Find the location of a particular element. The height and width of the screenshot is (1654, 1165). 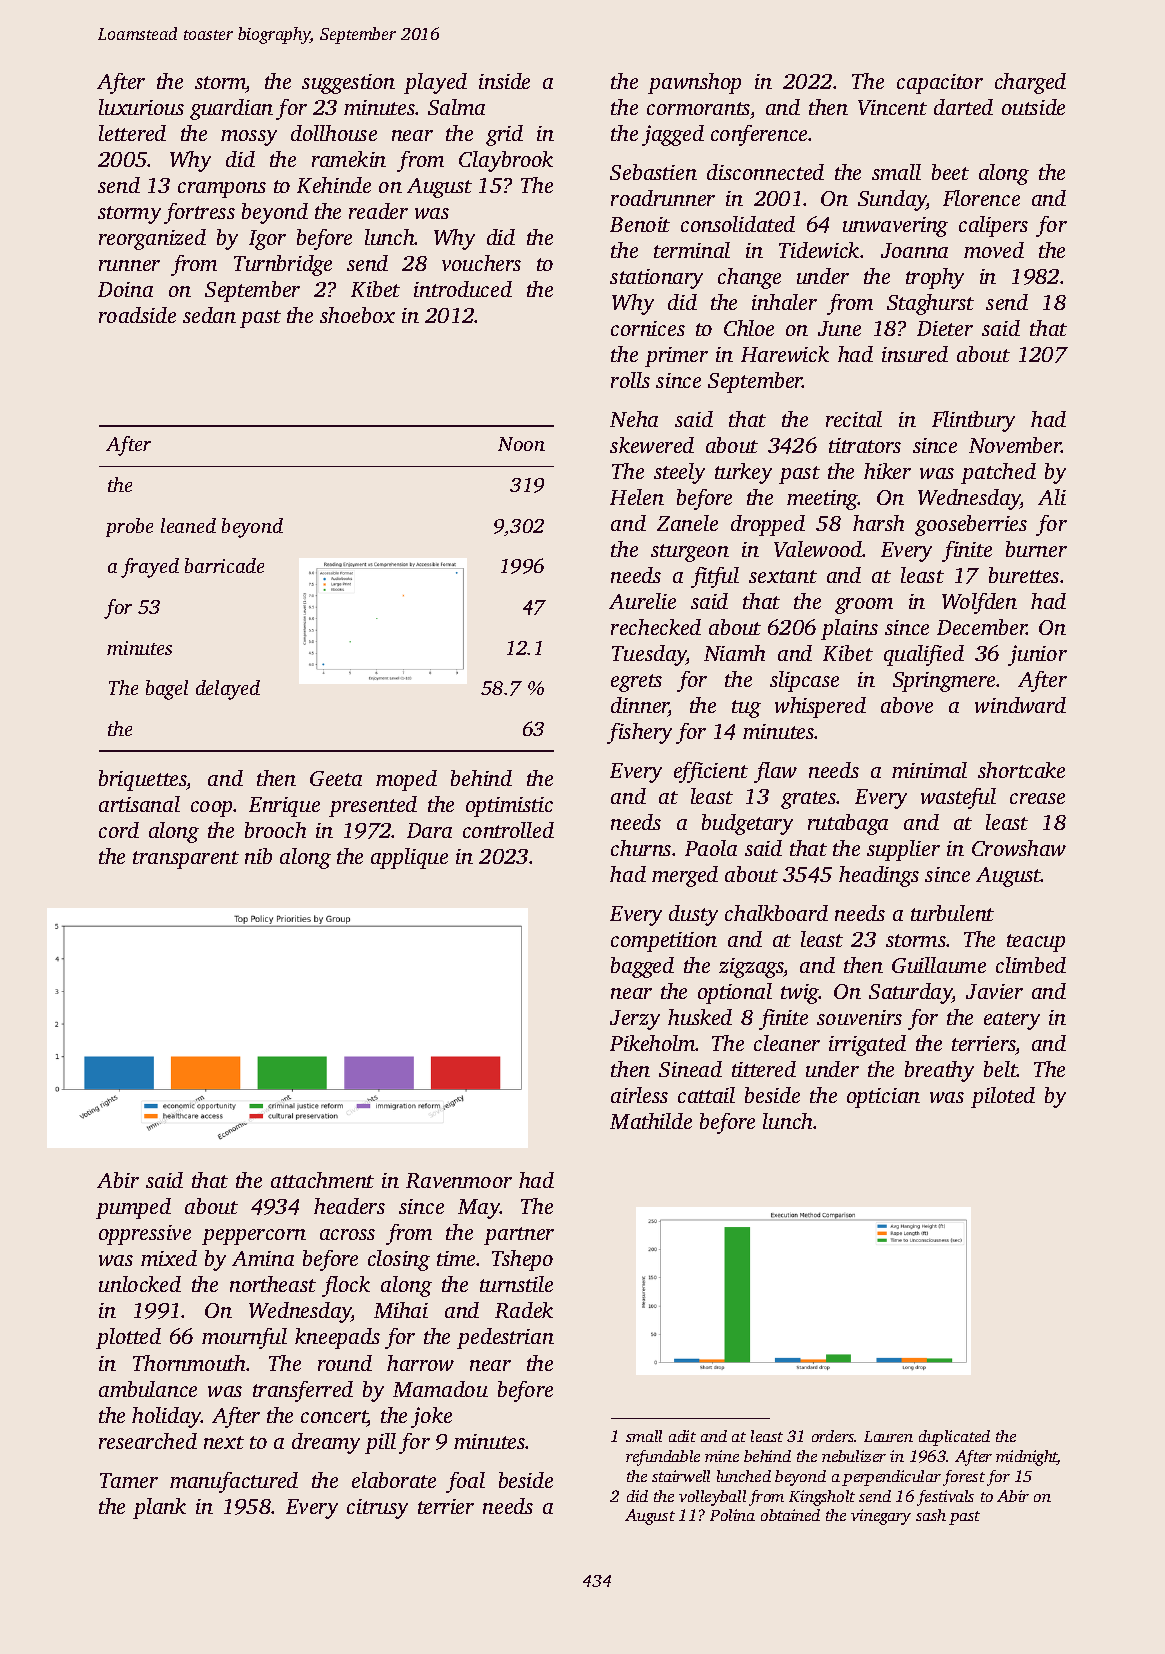

moved is located at coordinates (994, 250).
